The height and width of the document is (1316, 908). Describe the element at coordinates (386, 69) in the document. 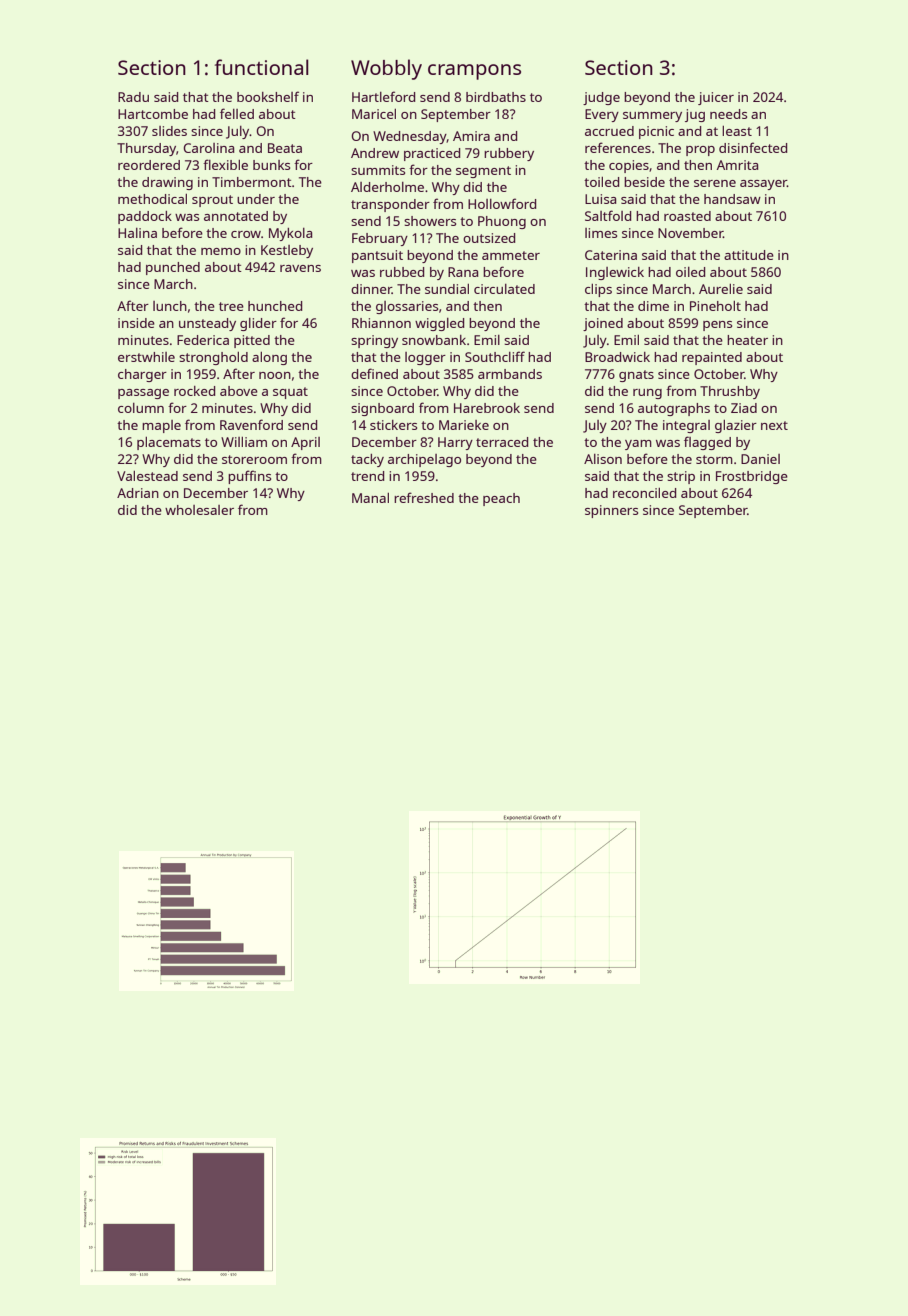

I see `Wobbly` at that location.
